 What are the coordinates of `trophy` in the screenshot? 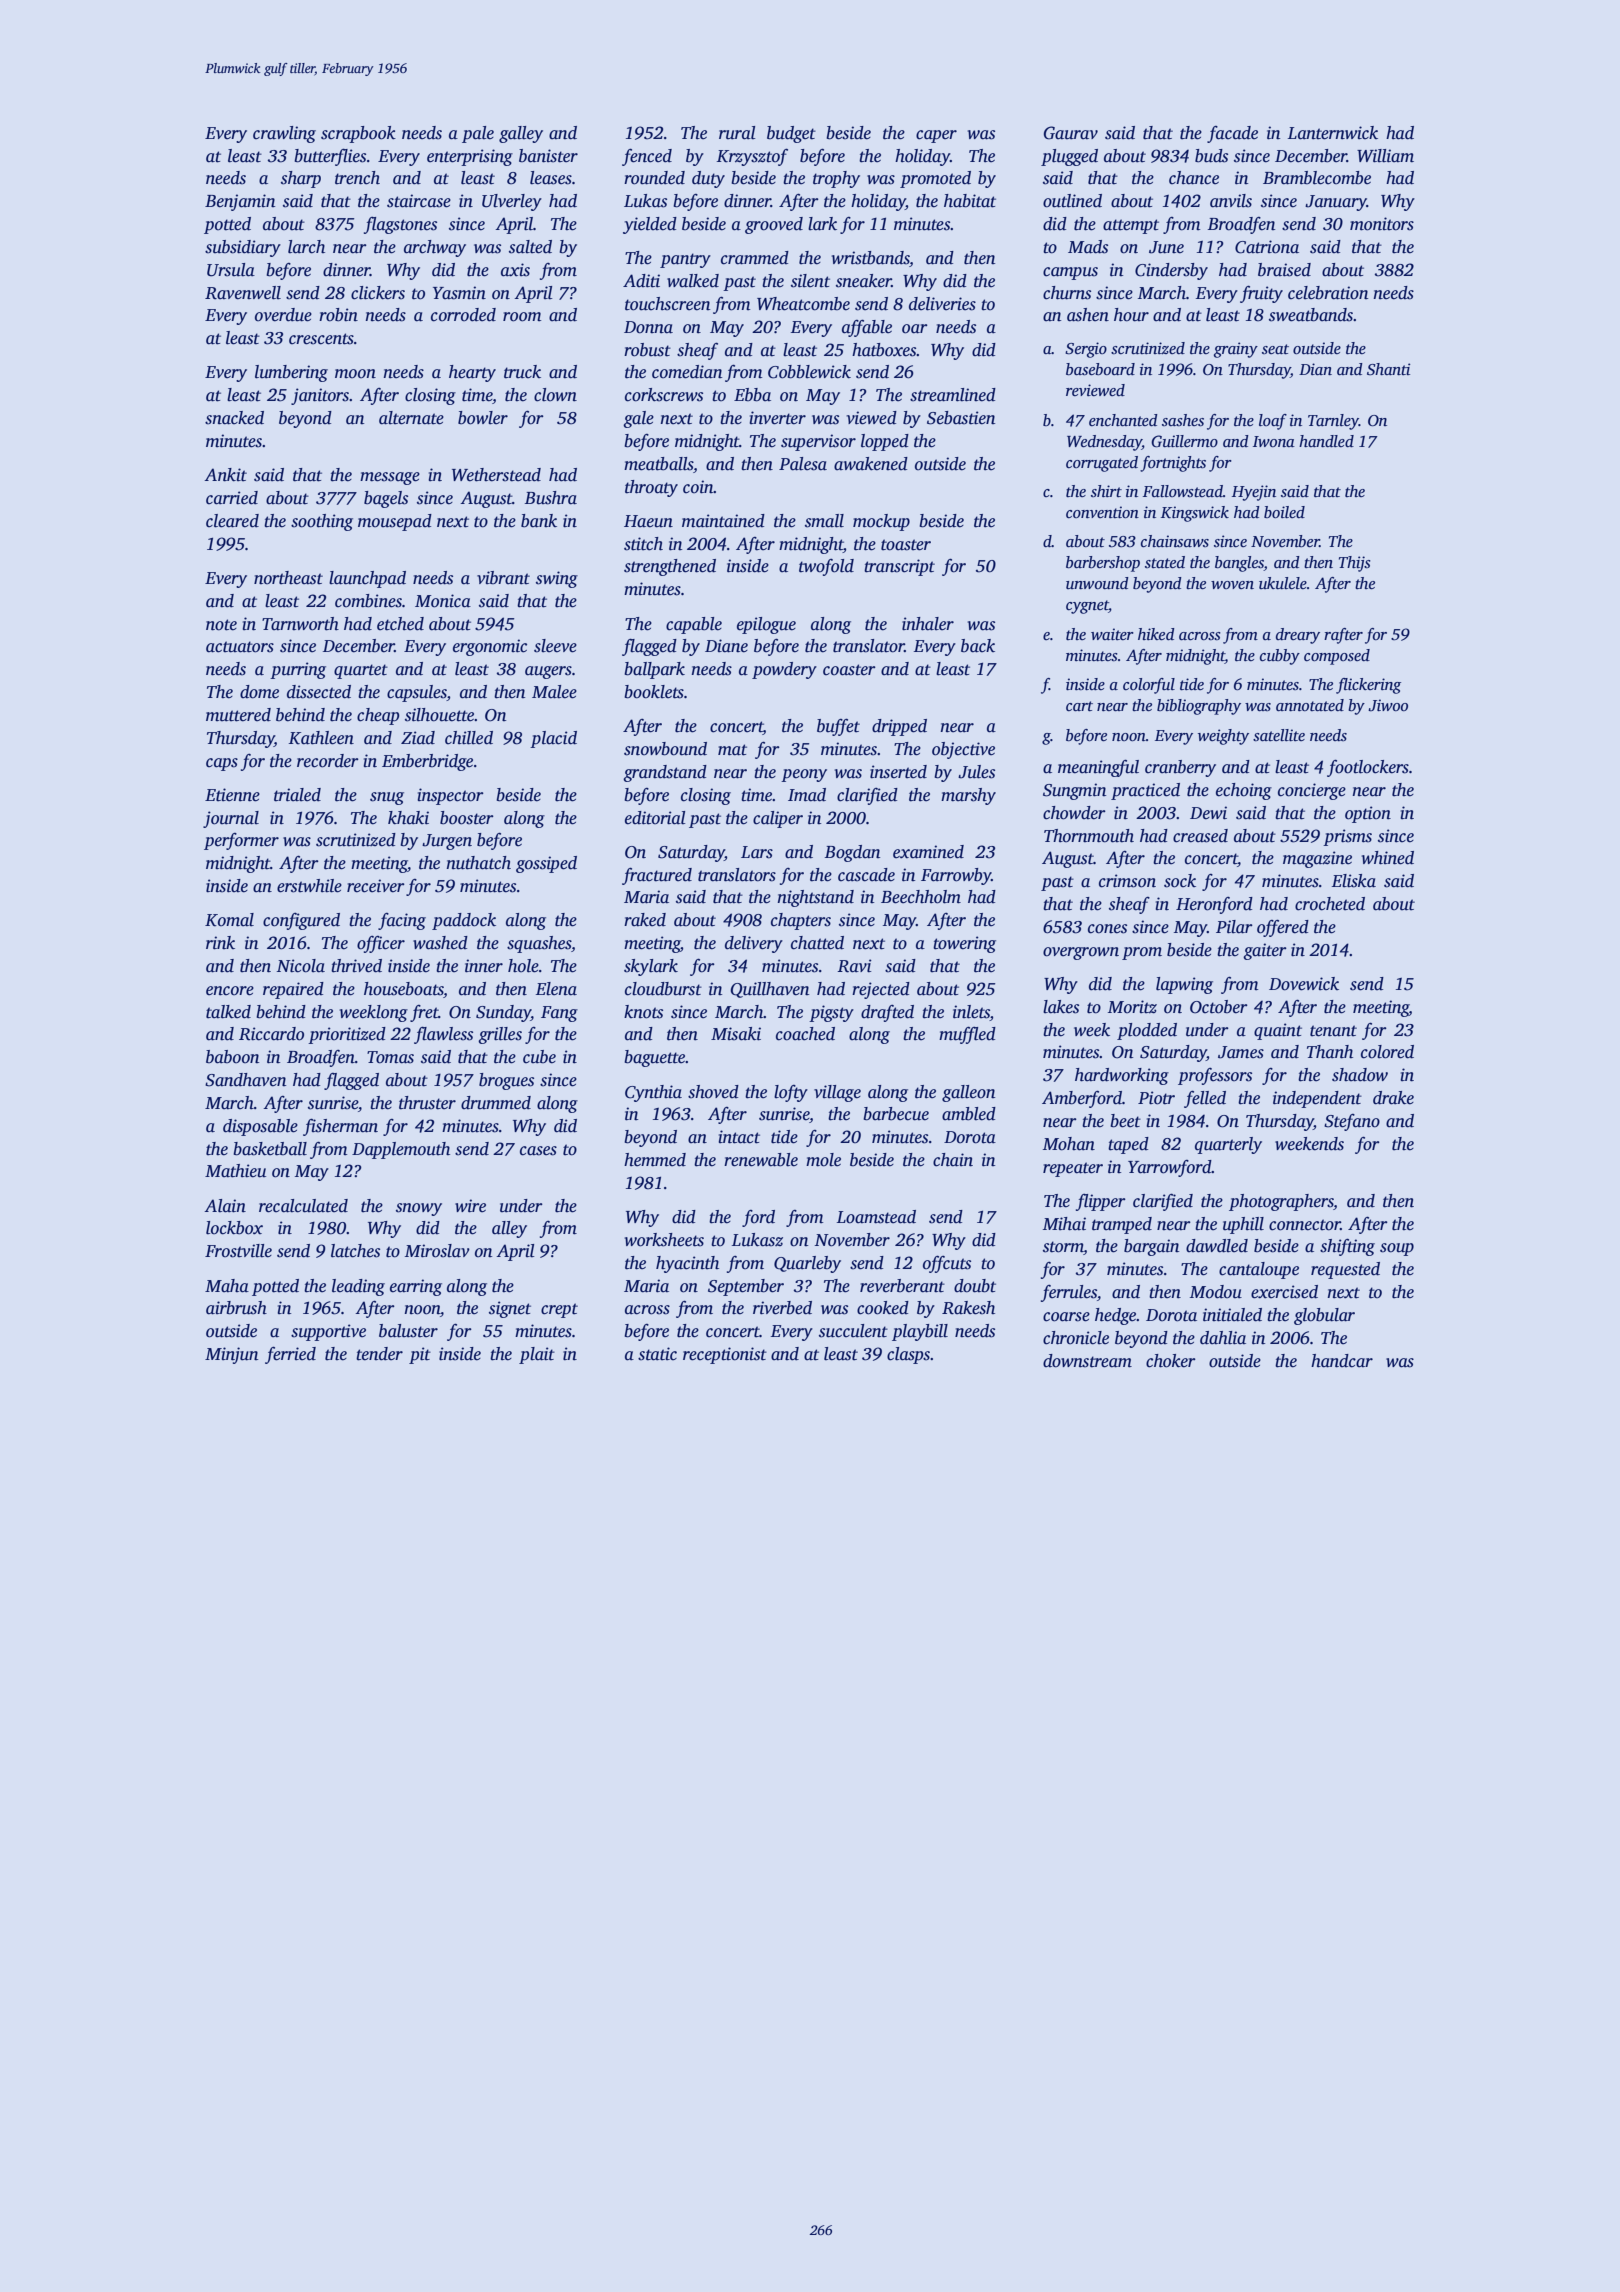 It's located at (836, 179).
